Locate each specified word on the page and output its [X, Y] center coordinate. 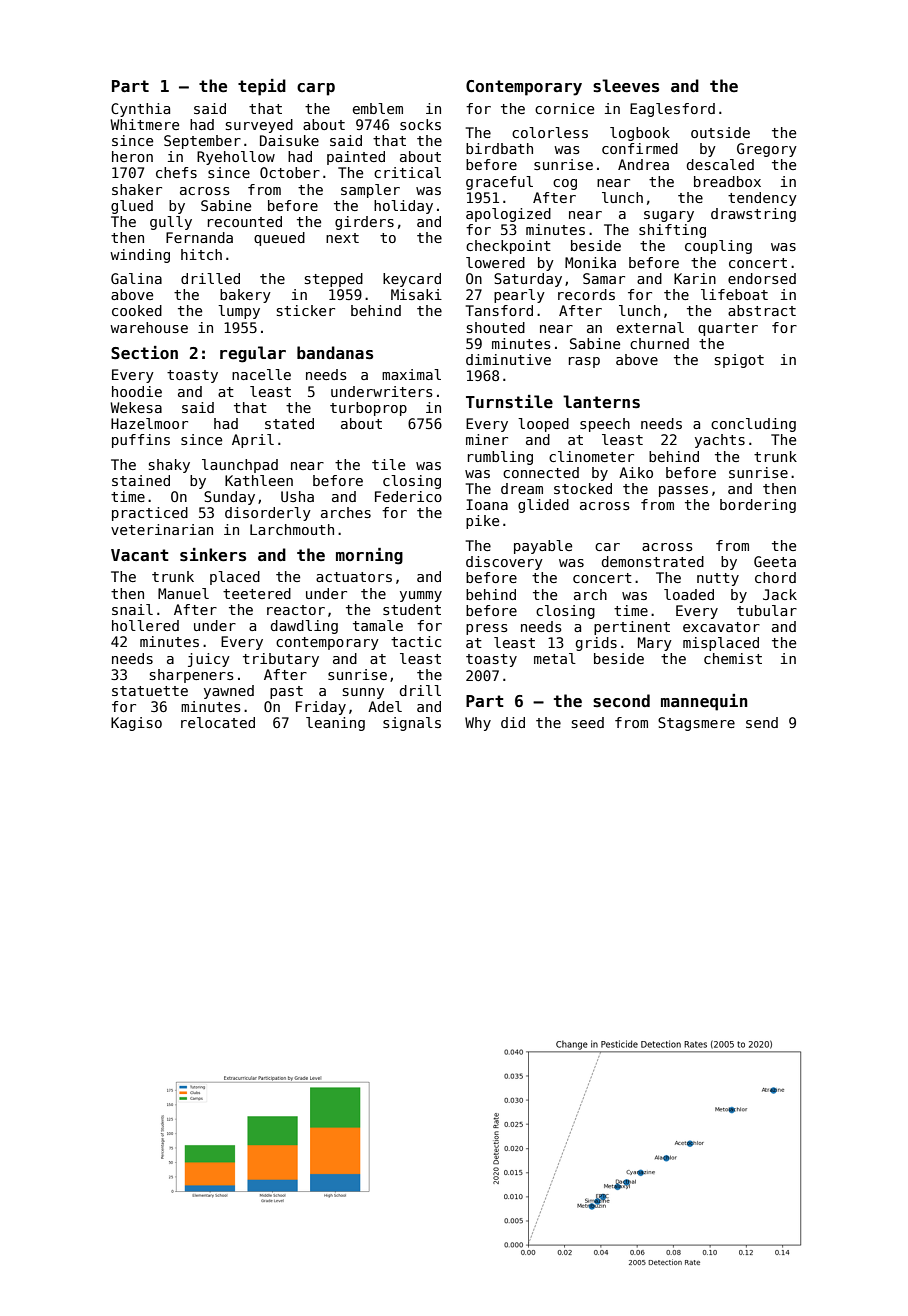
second [621, 701]
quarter [728, 329]
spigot [739, 361]
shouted [496, 327]
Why [478, 724]
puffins [141, 441]
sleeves [626, 86]
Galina [136, 278]
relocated [218, 722]
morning [369, 556]
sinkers [213, 555]
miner [487, 439]
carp [316, 89]
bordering [758, 506]
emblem [378, 108]
